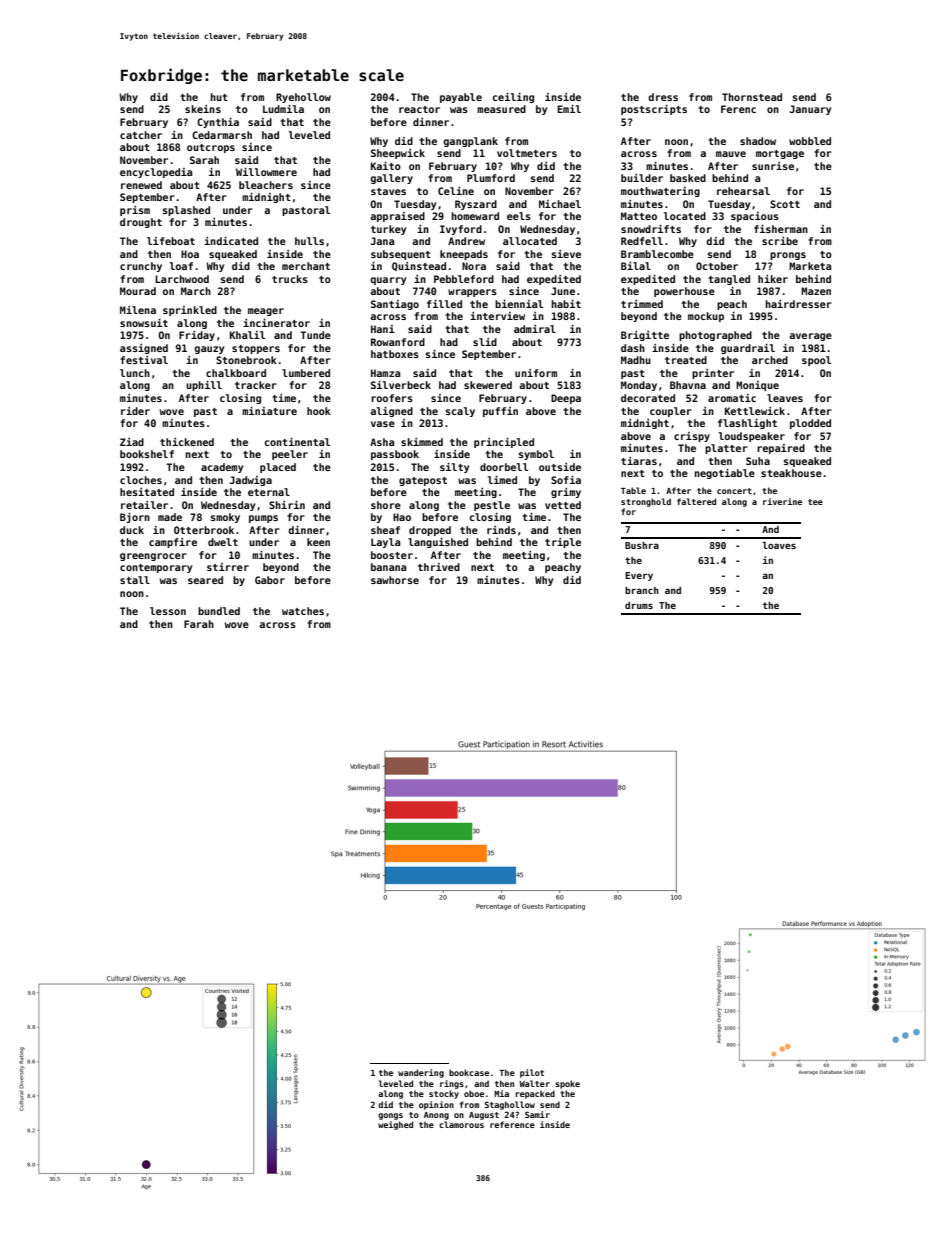  Describe the element at coordinates (485, 342) in the screenshot. I see `slid` at that location.
